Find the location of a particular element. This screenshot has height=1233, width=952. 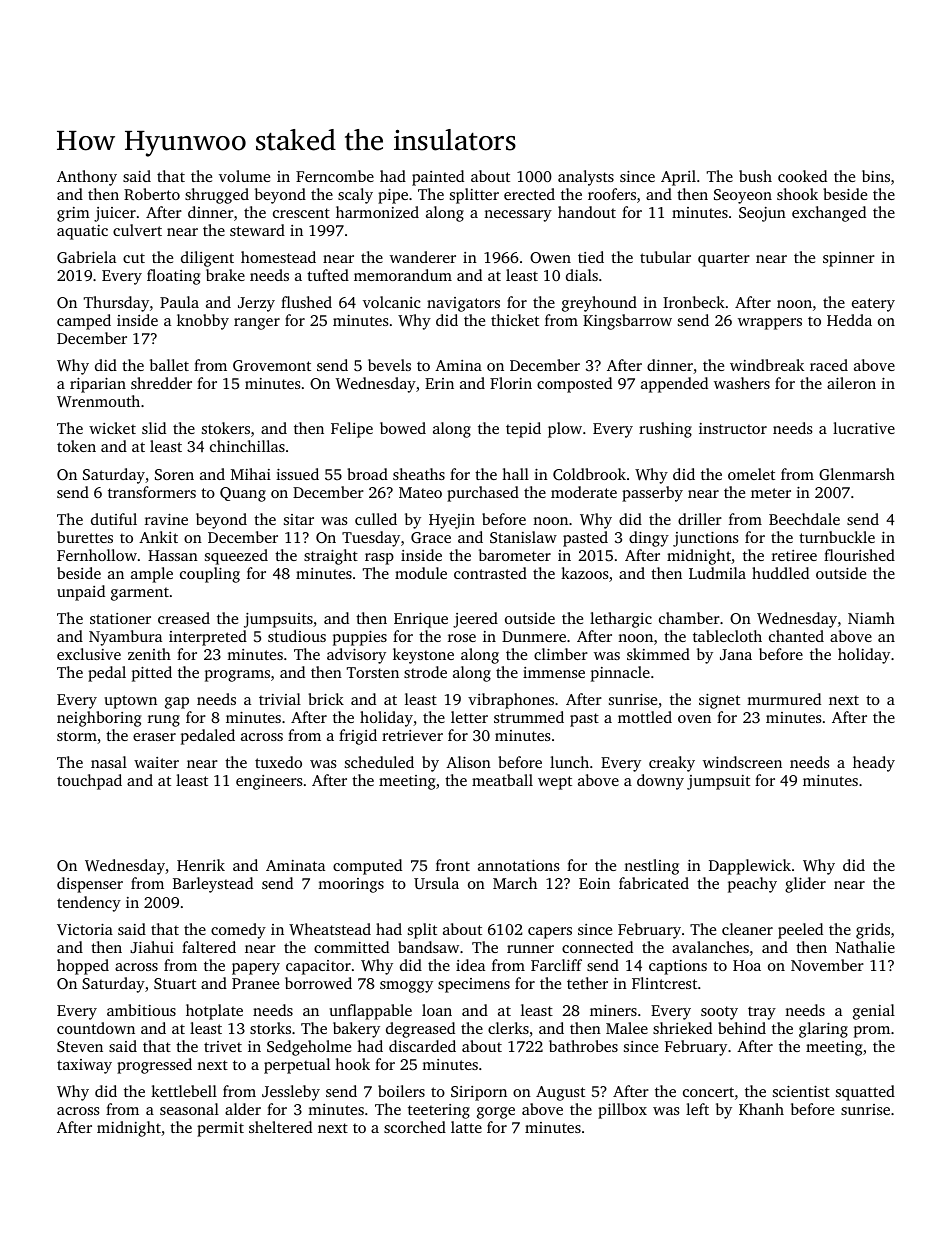

brake is located at coordinates (225, 275).
